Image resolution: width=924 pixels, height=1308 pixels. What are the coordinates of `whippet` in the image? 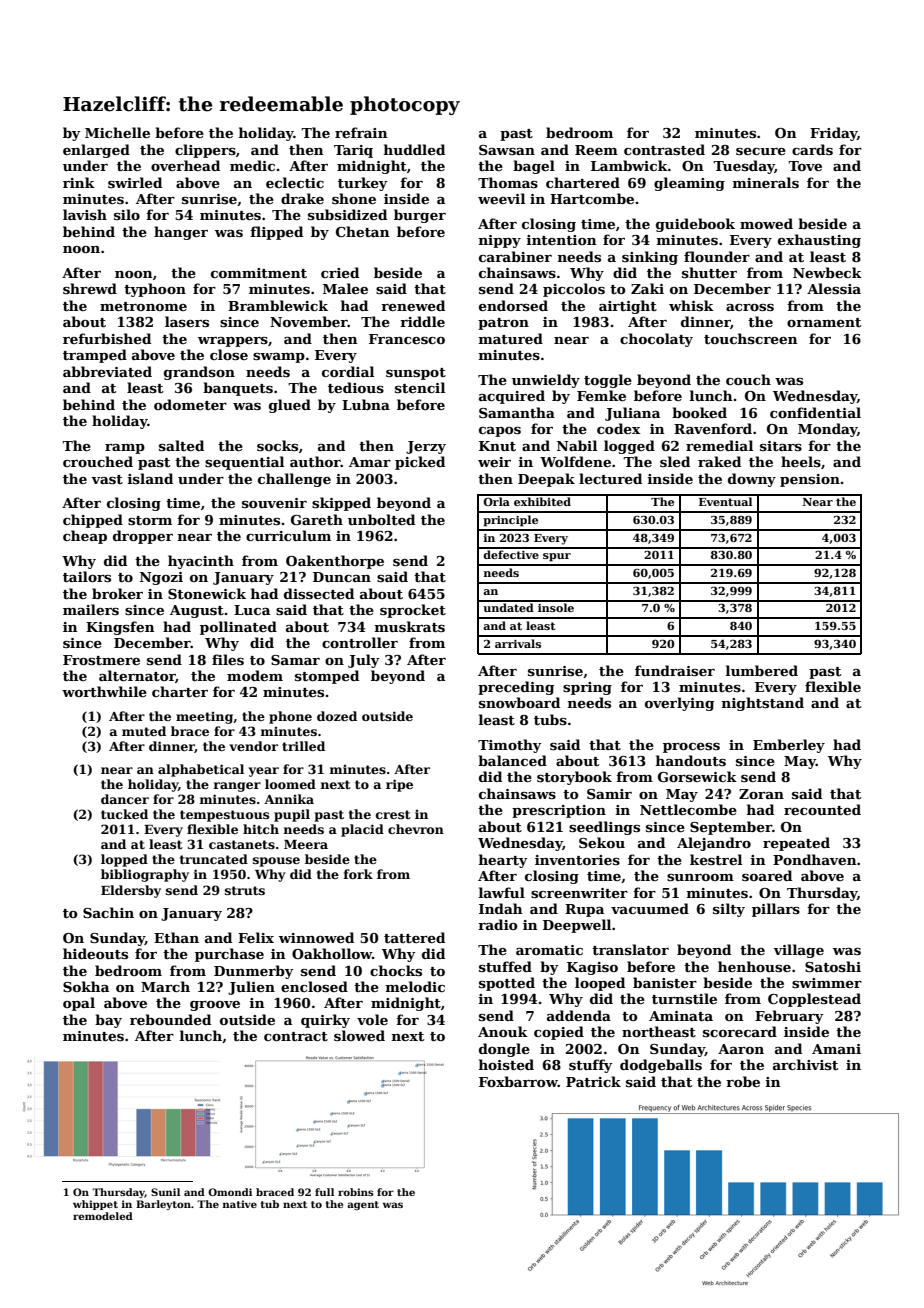 It's located at (95, 1205).
